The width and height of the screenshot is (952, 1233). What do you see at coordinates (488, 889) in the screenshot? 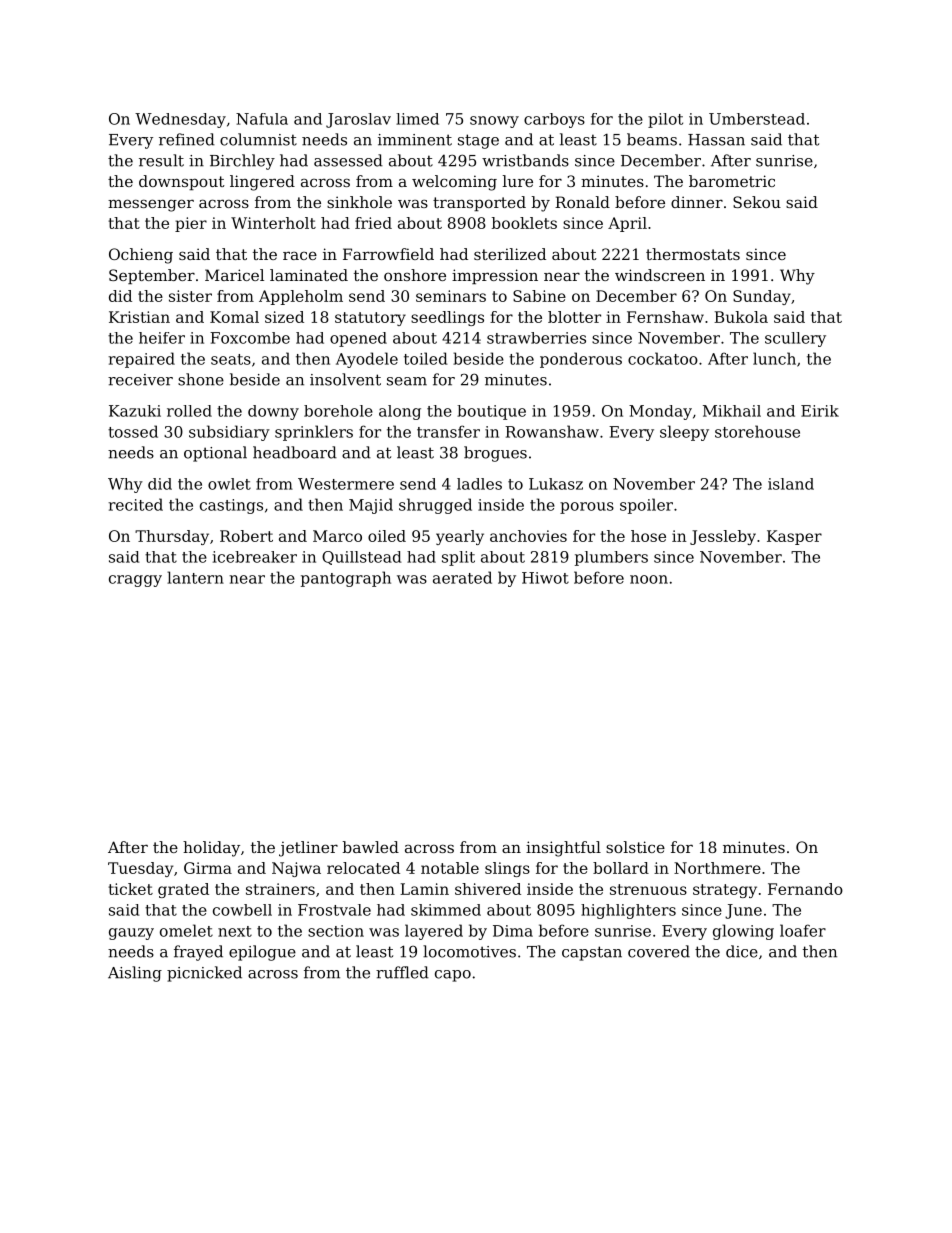
I see `shivered` at bounding box center [488, 889].
